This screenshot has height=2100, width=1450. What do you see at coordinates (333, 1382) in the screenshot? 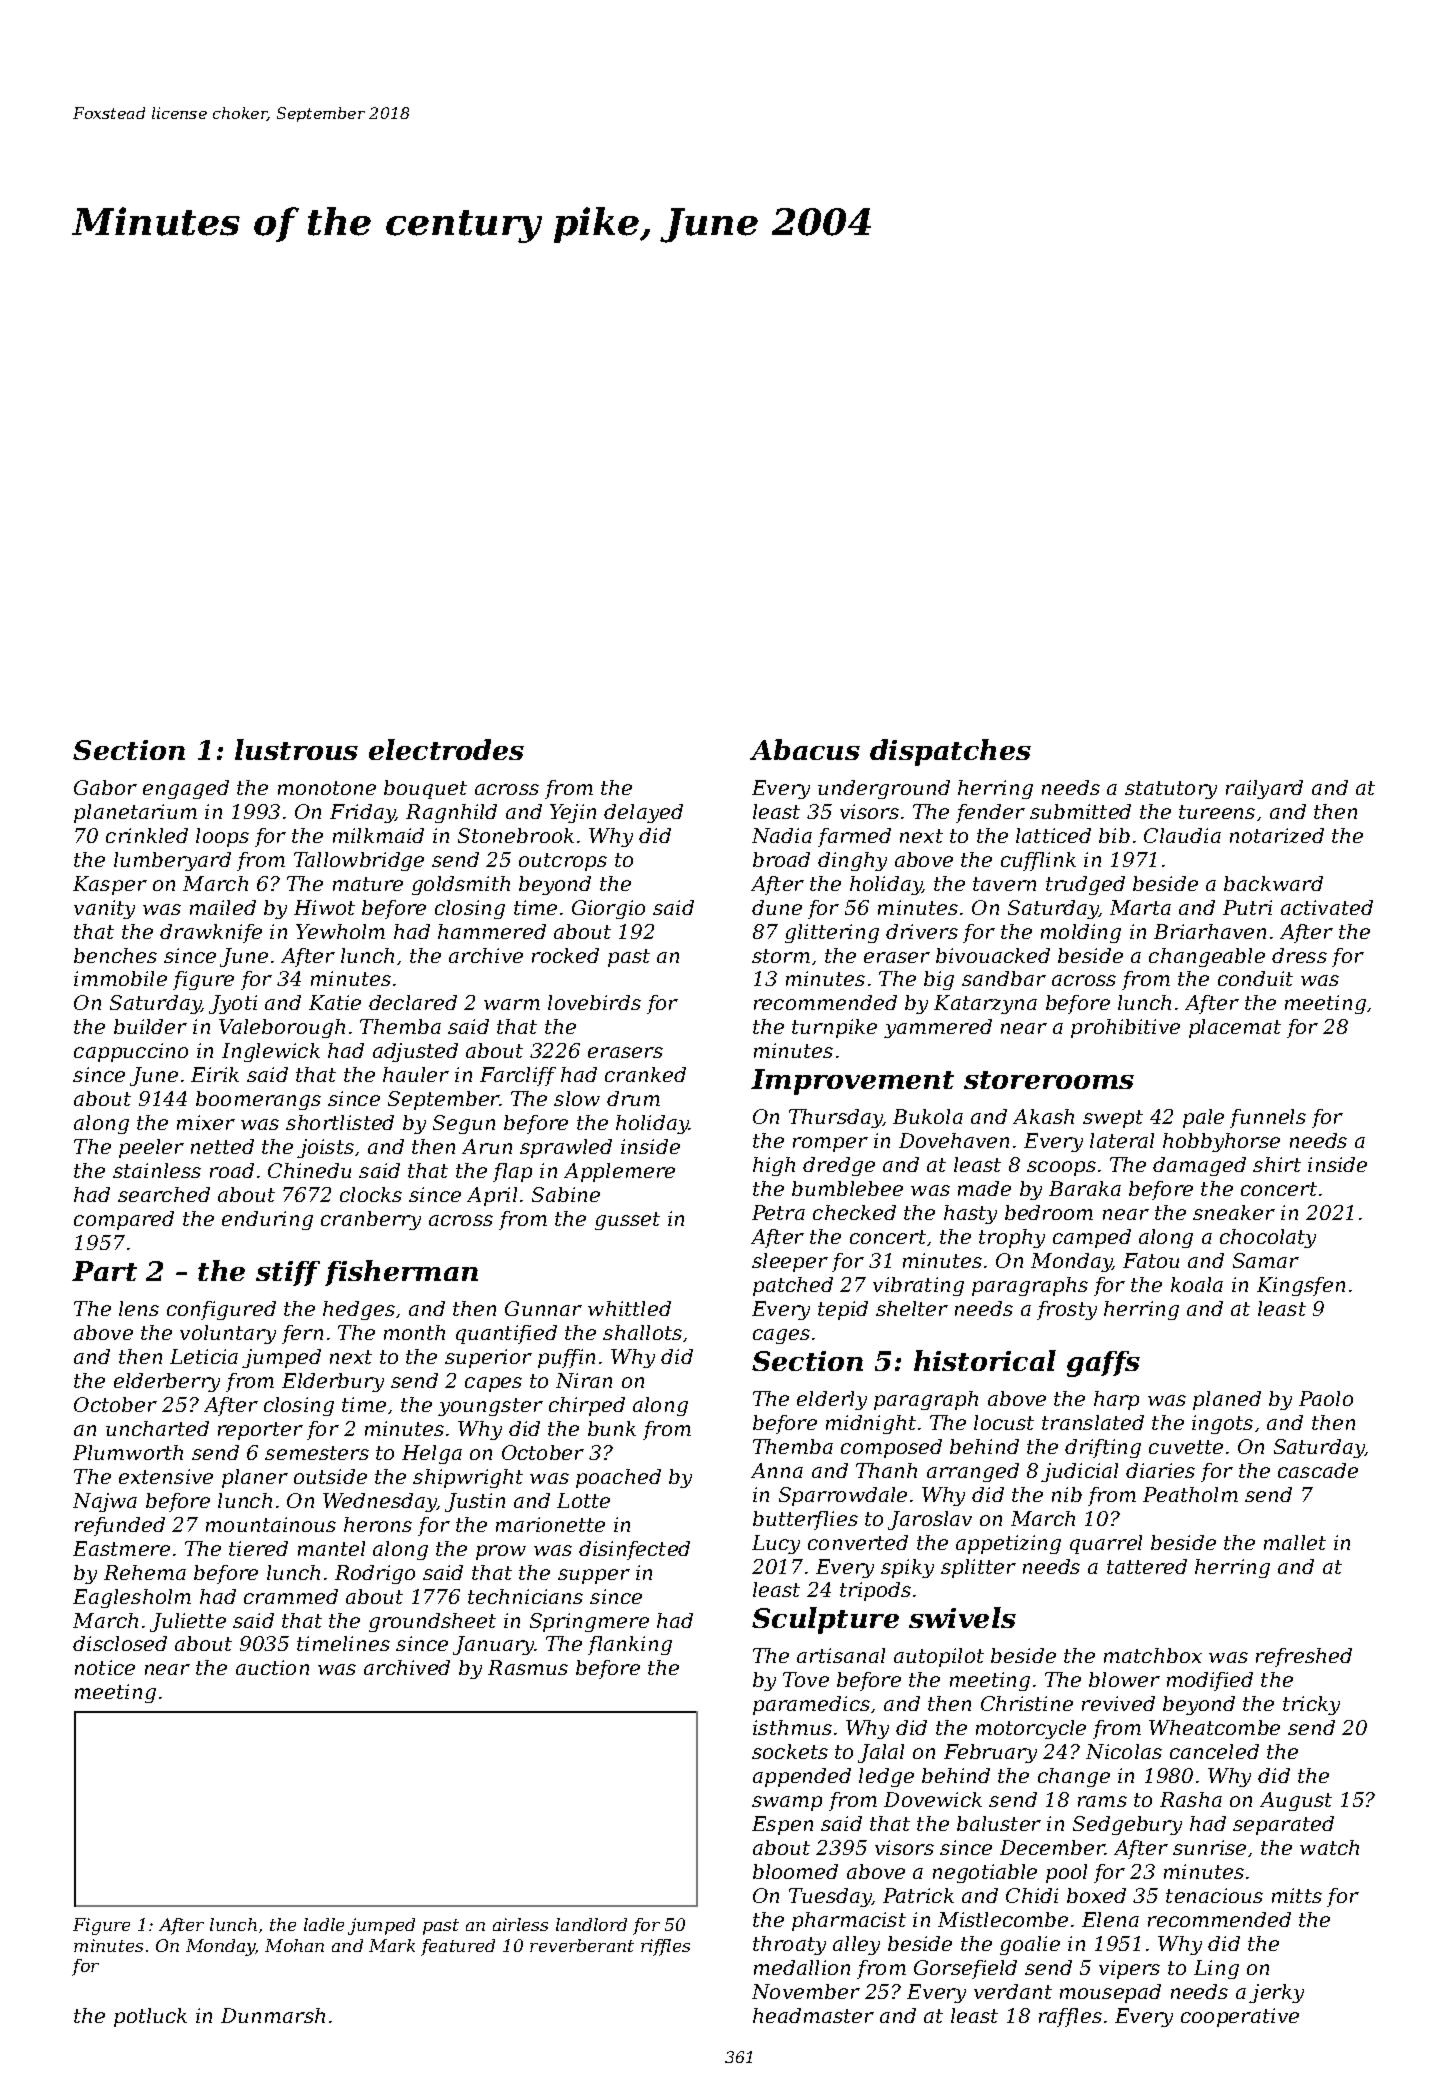
I see `Elderbury` at bounding box center [333, 1382].
